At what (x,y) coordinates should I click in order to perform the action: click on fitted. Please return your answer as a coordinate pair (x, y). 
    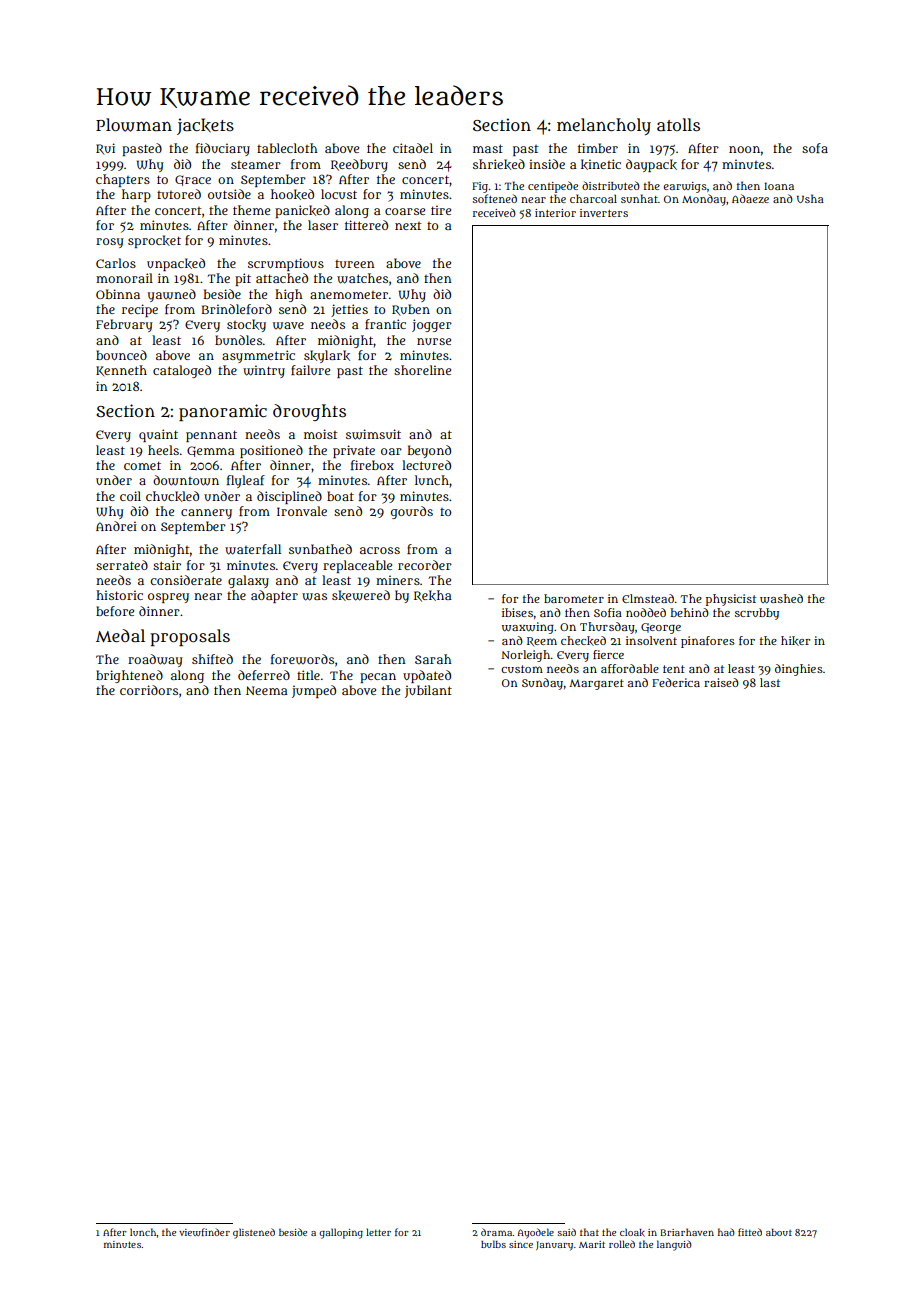
    Looking at the image, I should click on (750, 1232).
